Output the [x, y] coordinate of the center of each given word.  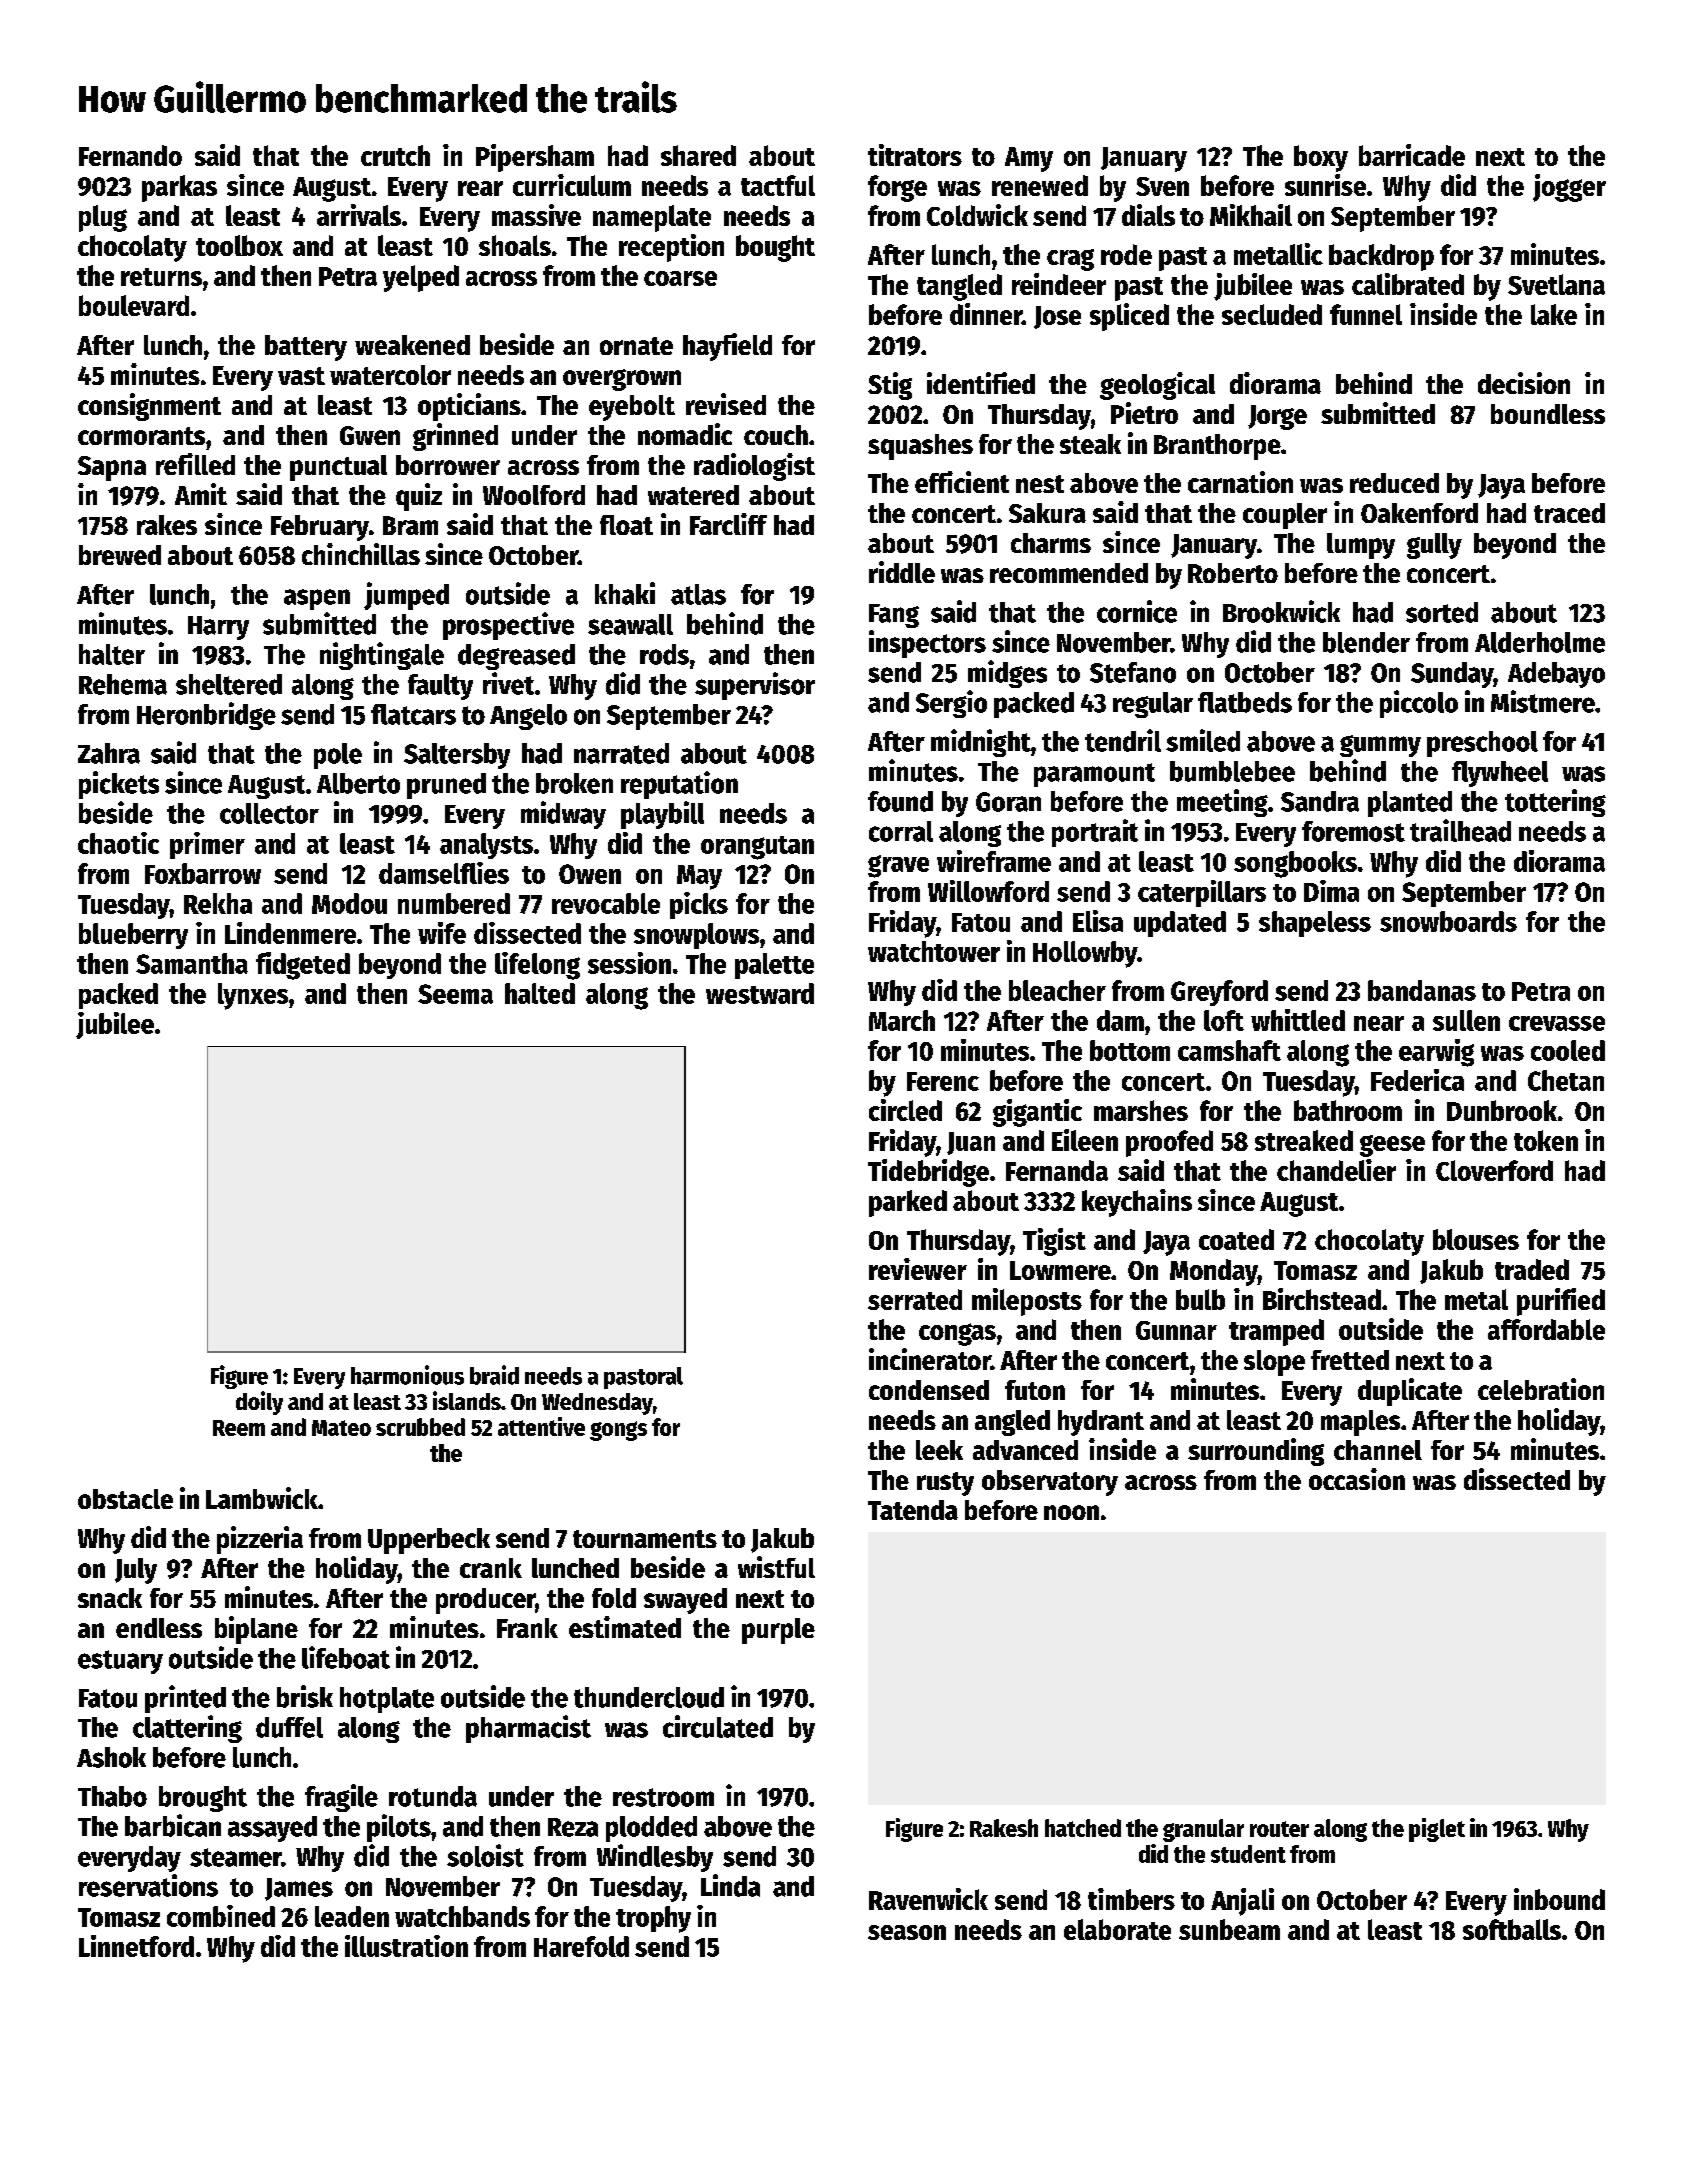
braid [494, 1375]
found [900, 801]
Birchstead [1322, 1299]
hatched [1083, 1828]
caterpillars [1202, 893]
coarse [680, 278]
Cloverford [1494, 1170]
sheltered [229, 684]
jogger [1569, 188]
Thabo [112, 1796]
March [902, 1020]
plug [103, 218]
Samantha [192, 963]
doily [259, 1403]
